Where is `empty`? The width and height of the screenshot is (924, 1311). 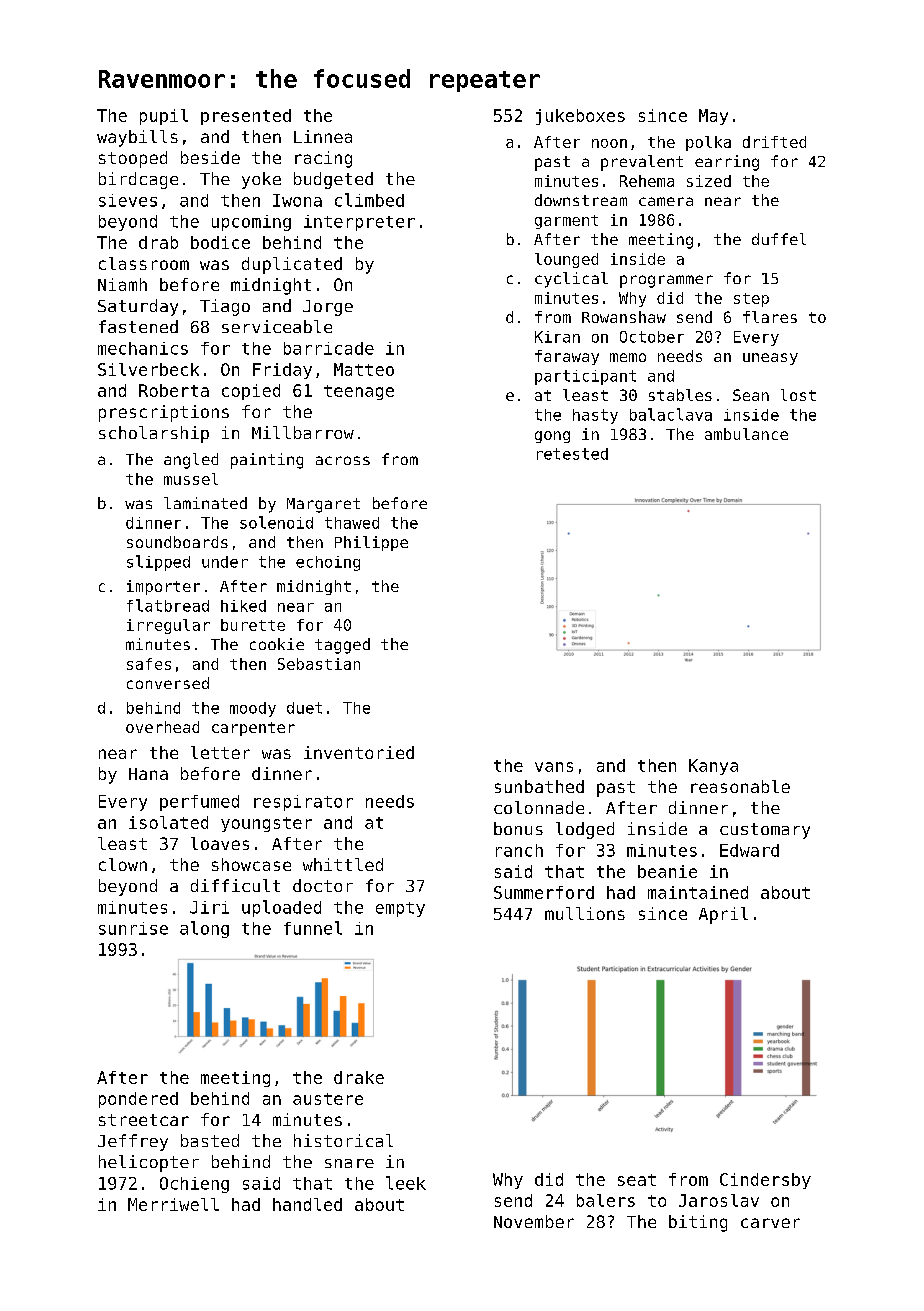 empty is located at coordinates (400, 909).
